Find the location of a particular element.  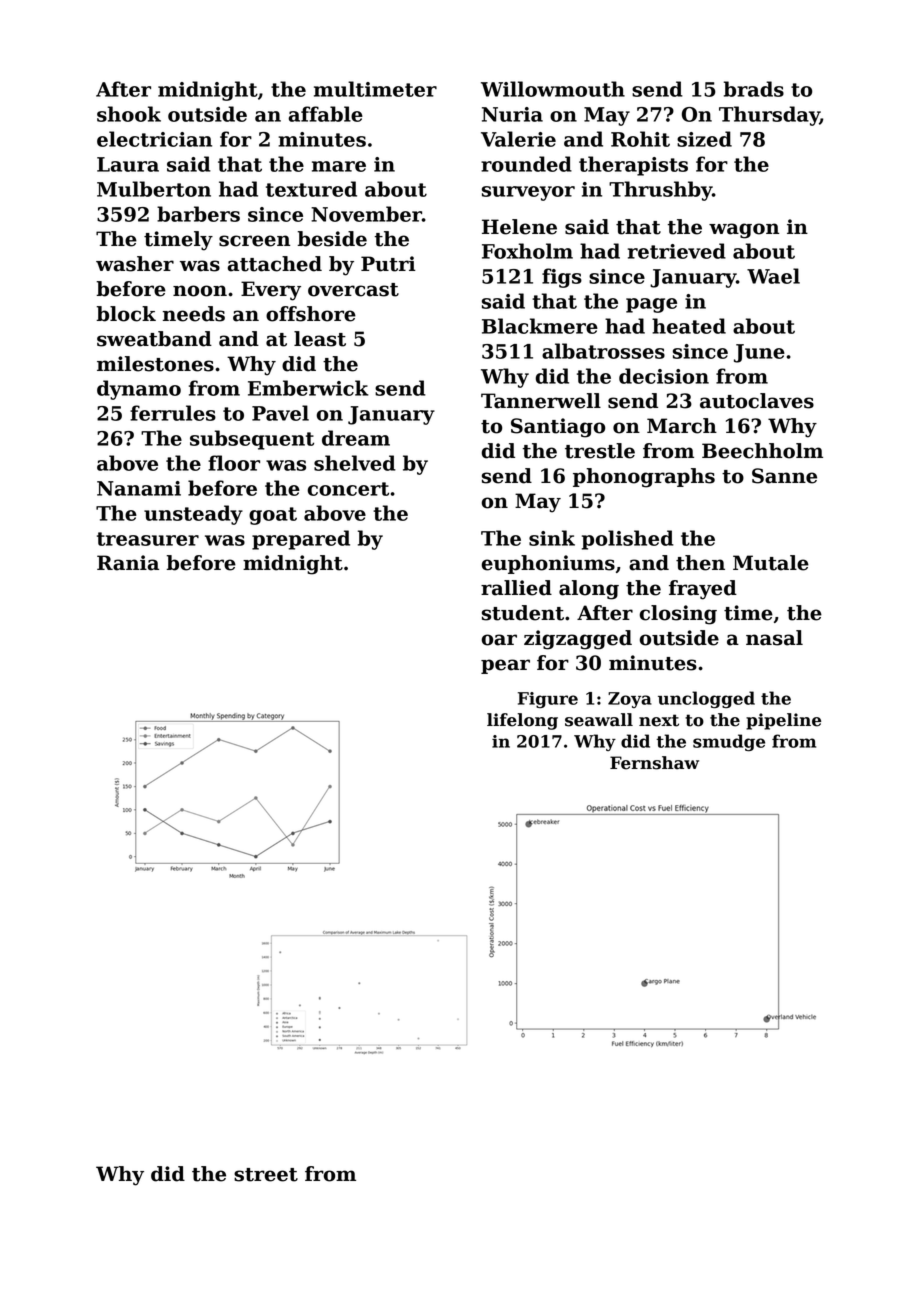

brads is located at coordinates (754, 89).
